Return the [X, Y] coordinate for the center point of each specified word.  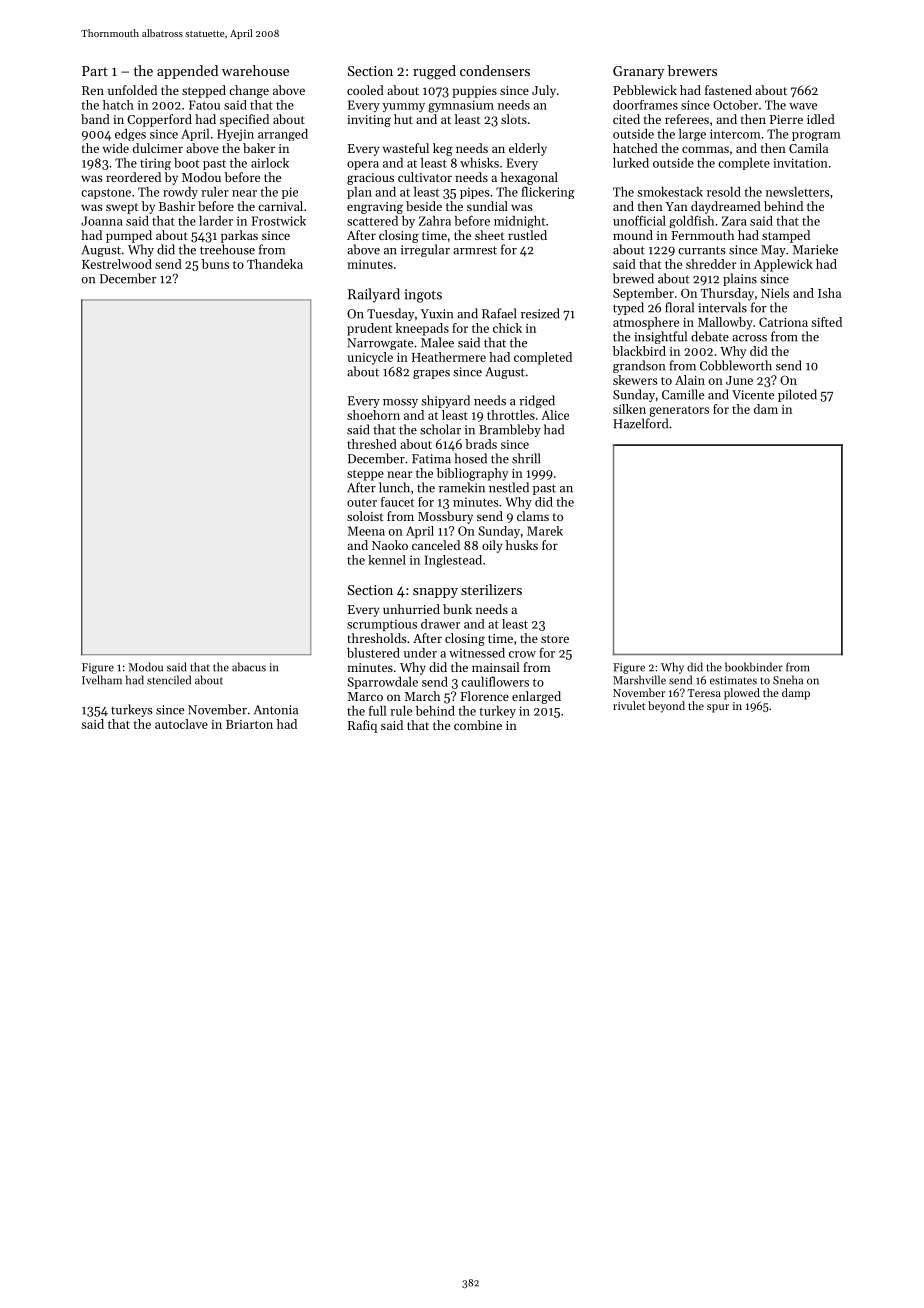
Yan [677, 206]
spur [718, 708]
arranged [283, 135]
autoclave [181, 724]
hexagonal [529, 178]
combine [478, 725]
